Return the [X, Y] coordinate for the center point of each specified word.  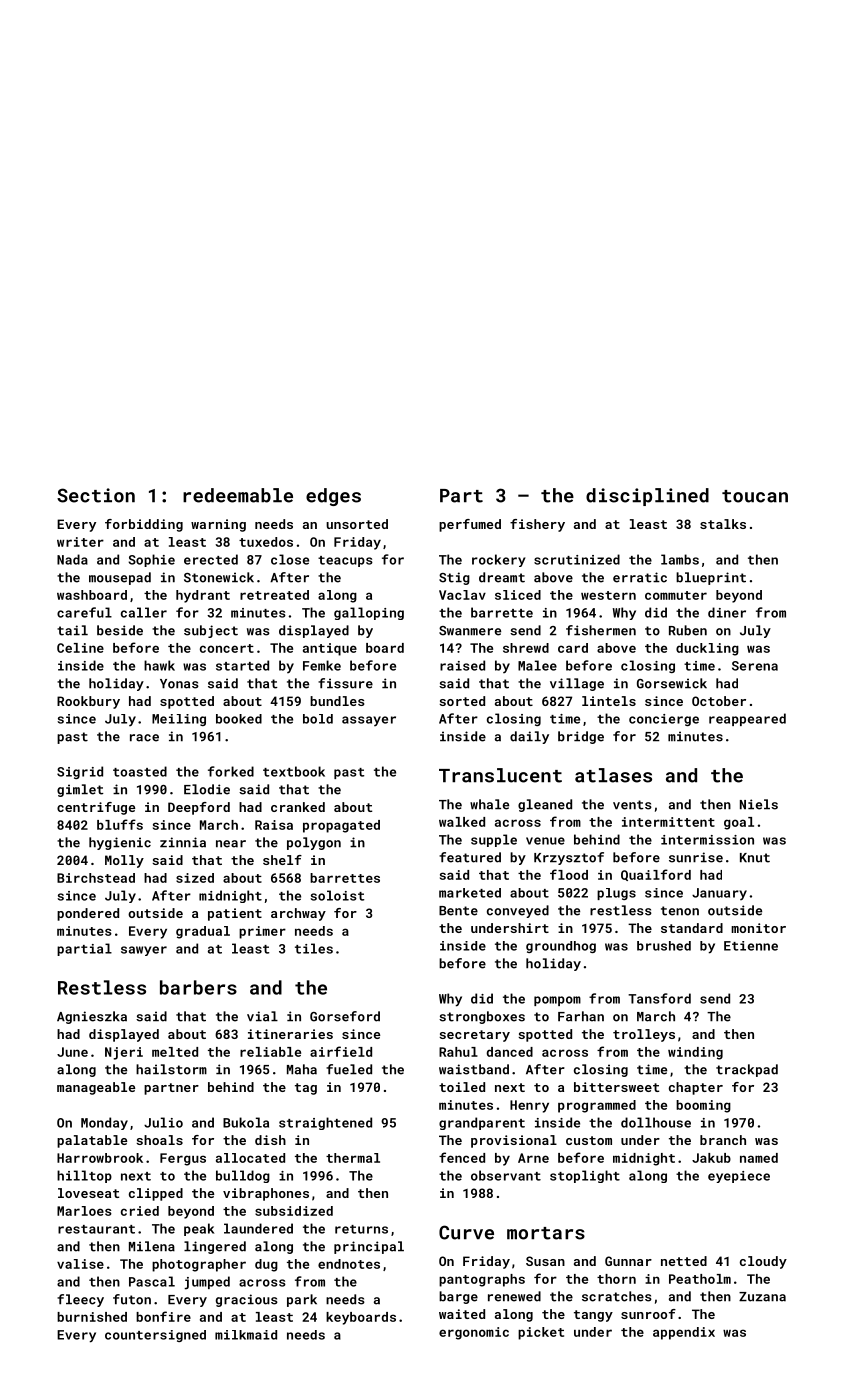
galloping [369, 613]
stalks [723, 524]
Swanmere [470, 631]
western [608, 595]
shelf [282, 860]
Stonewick [219, 577]
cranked [298, 807]
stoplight [585, 1176]
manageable [96, 1088]
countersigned [155, 1336]
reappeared [747, 719]
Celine [80, 648]
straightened [325, 1123]
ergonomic [474, 1333]
